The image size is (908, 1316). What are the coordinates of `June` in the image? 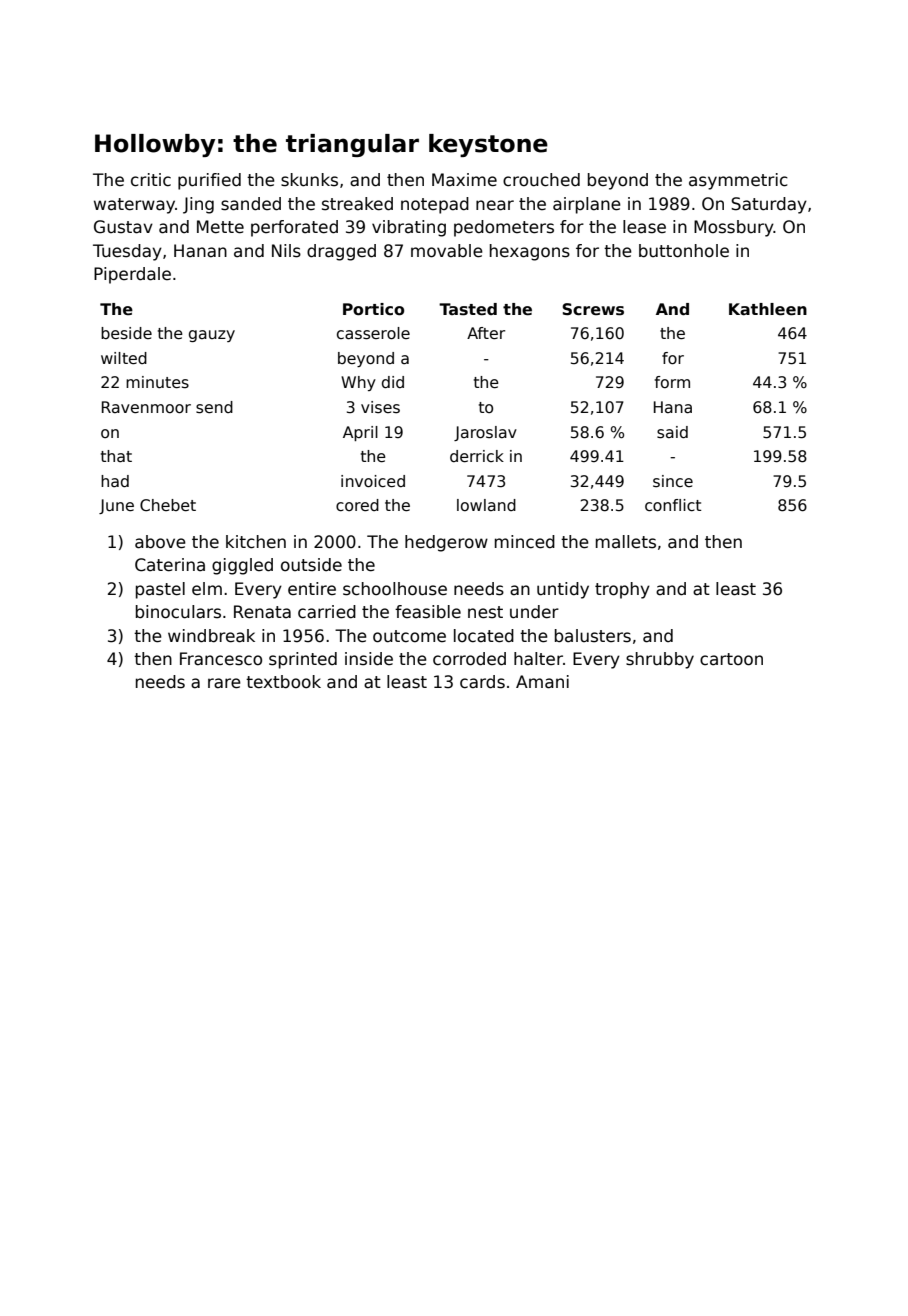 It's located at (116, 506).
